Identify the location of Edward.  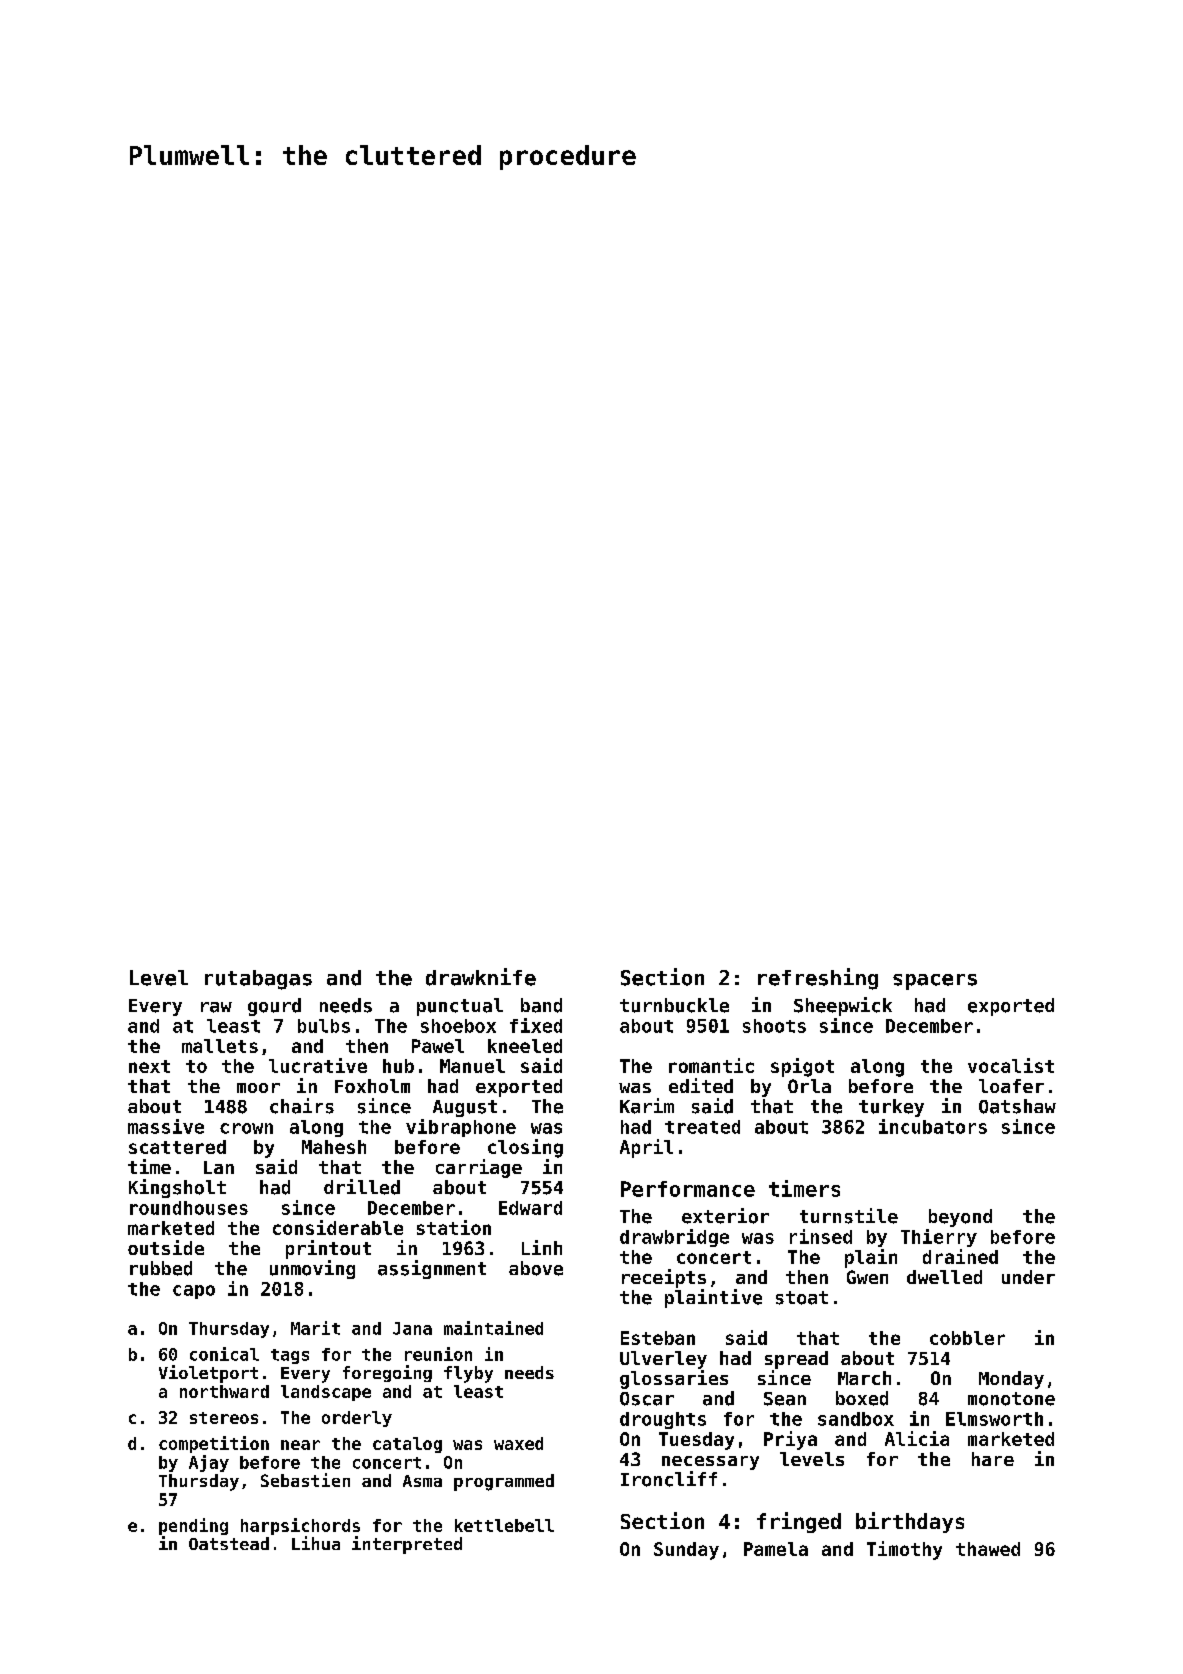
(530, 1208).
